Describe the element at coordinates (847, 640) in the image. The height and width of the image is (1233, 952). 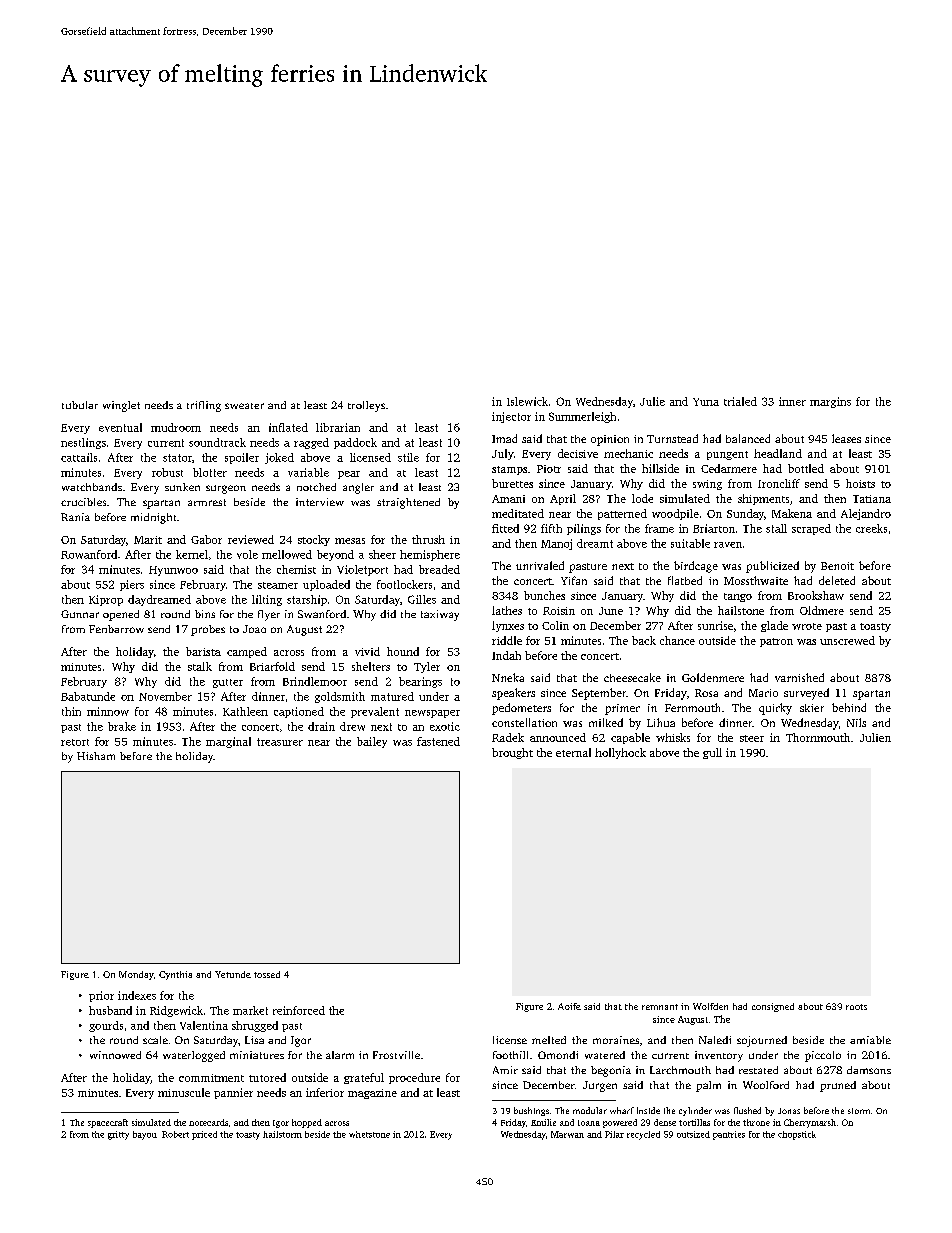
I see `unscrewed` at that location.
